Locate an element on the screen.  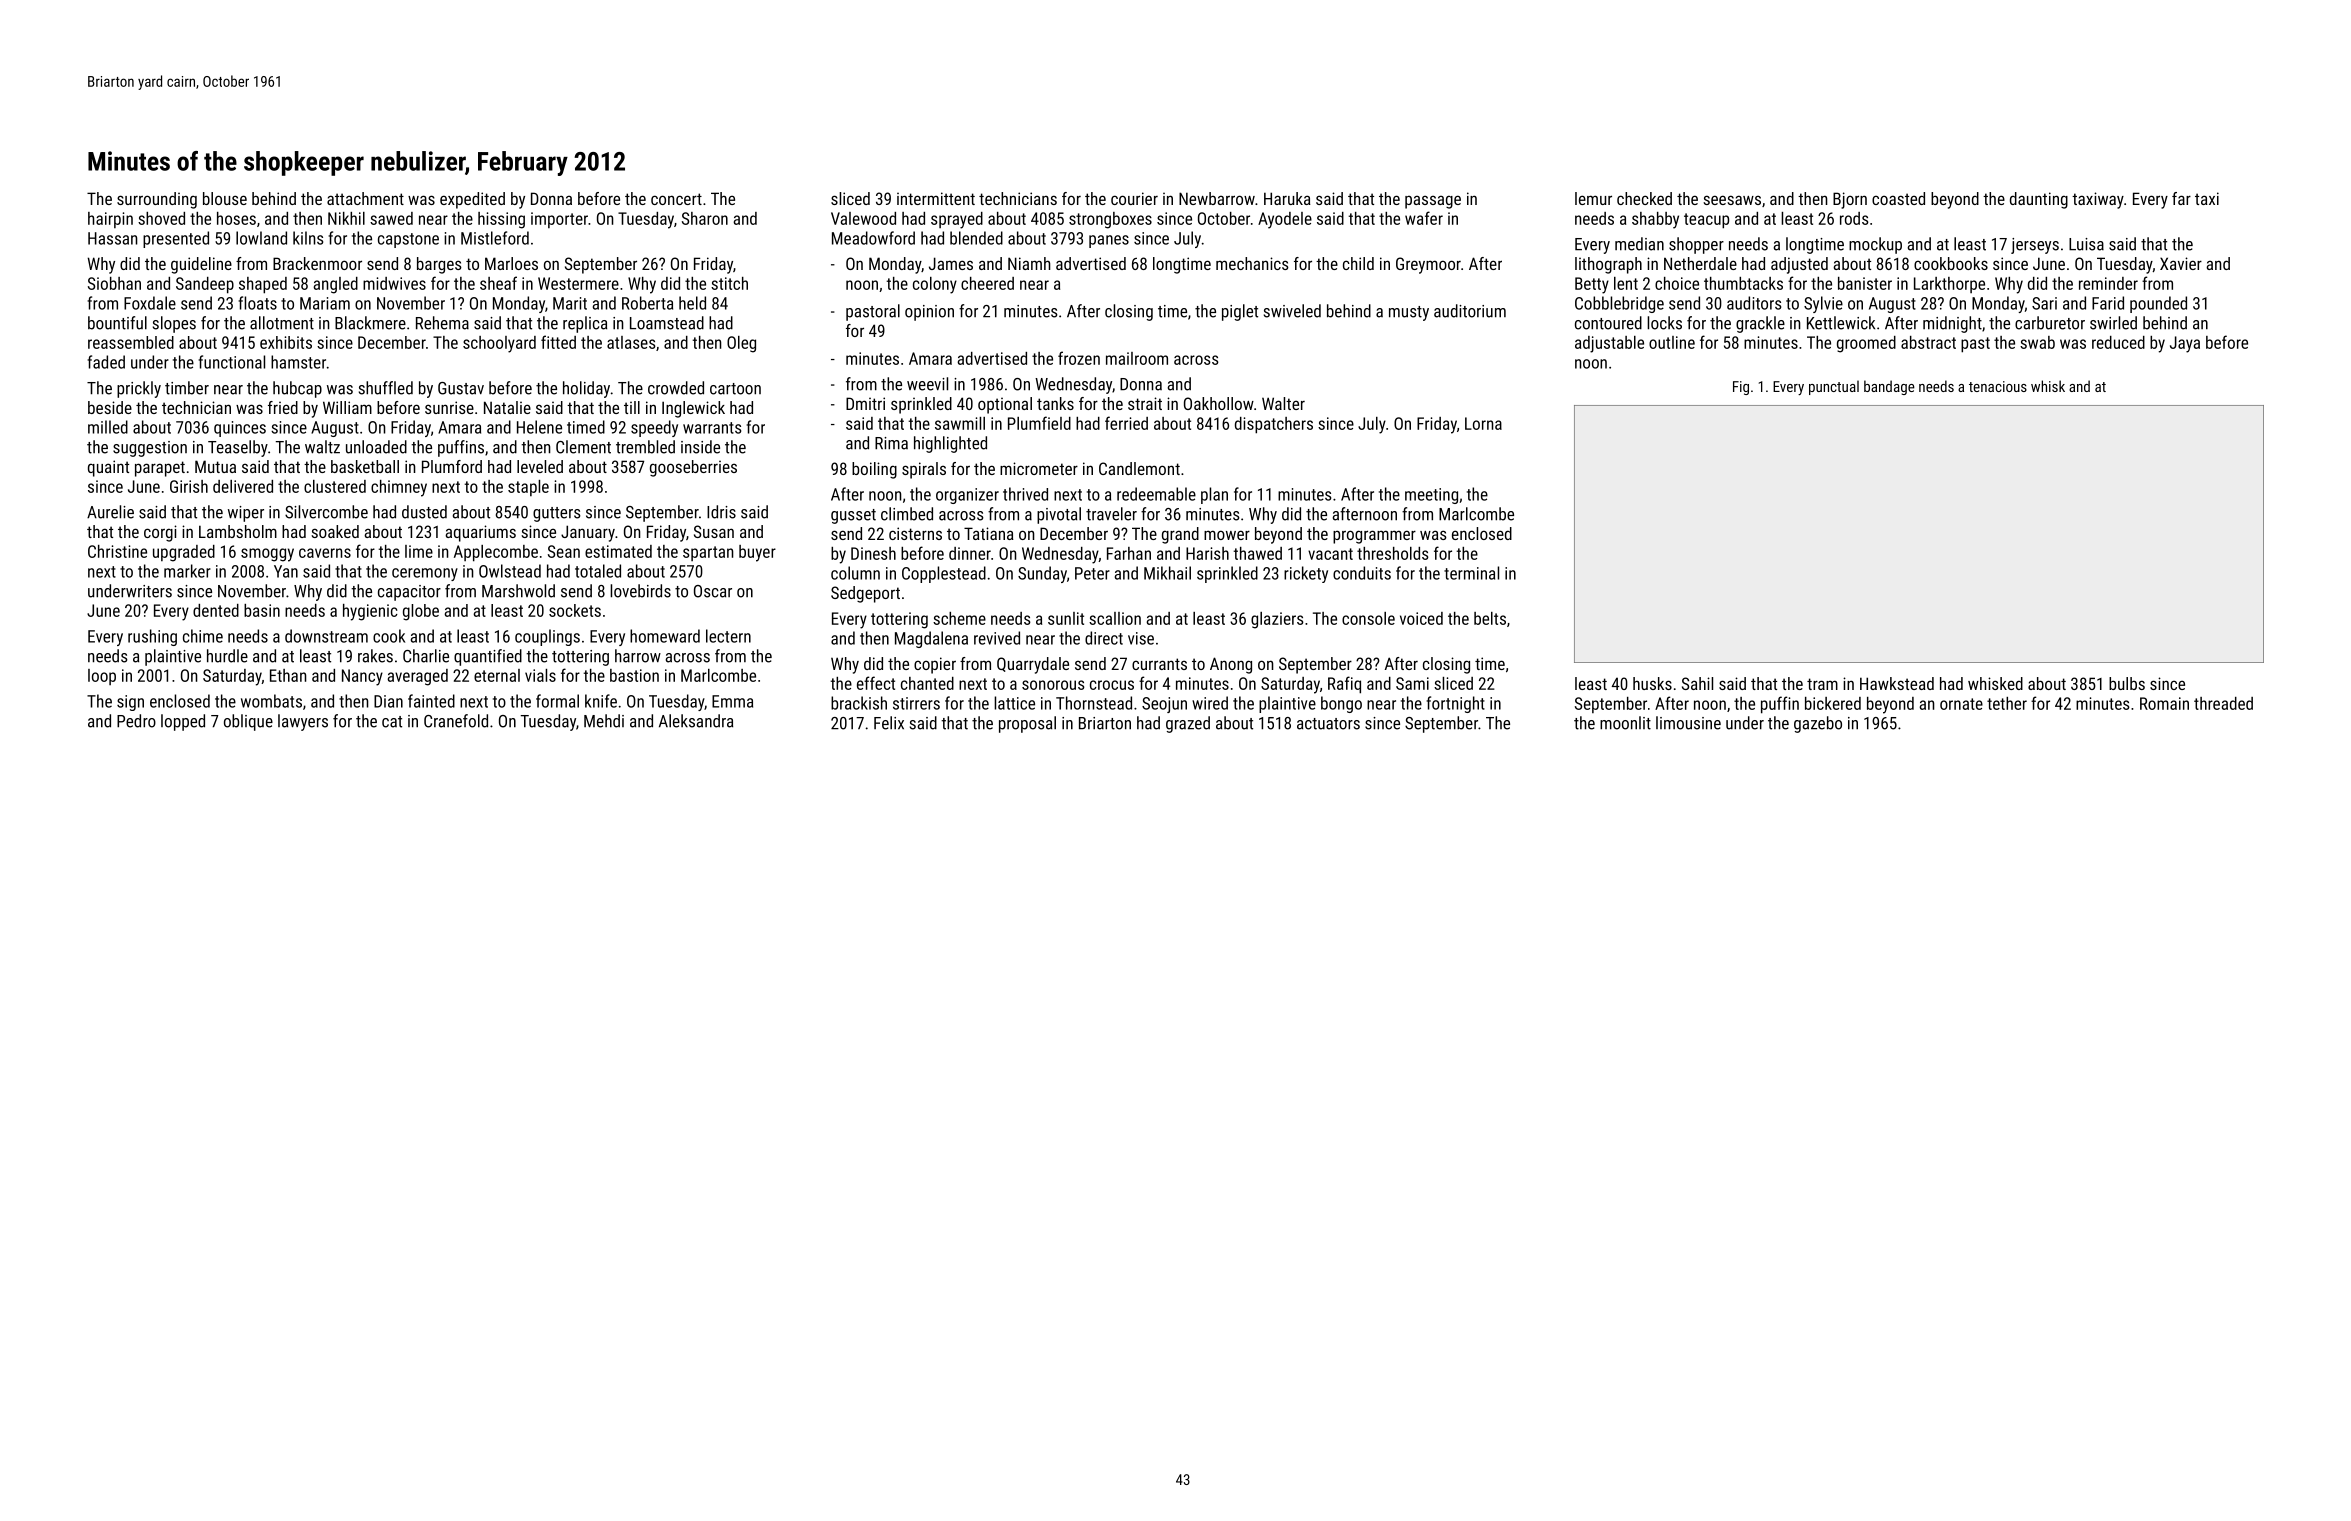
terminal is located at coordinates (1471, 573).
